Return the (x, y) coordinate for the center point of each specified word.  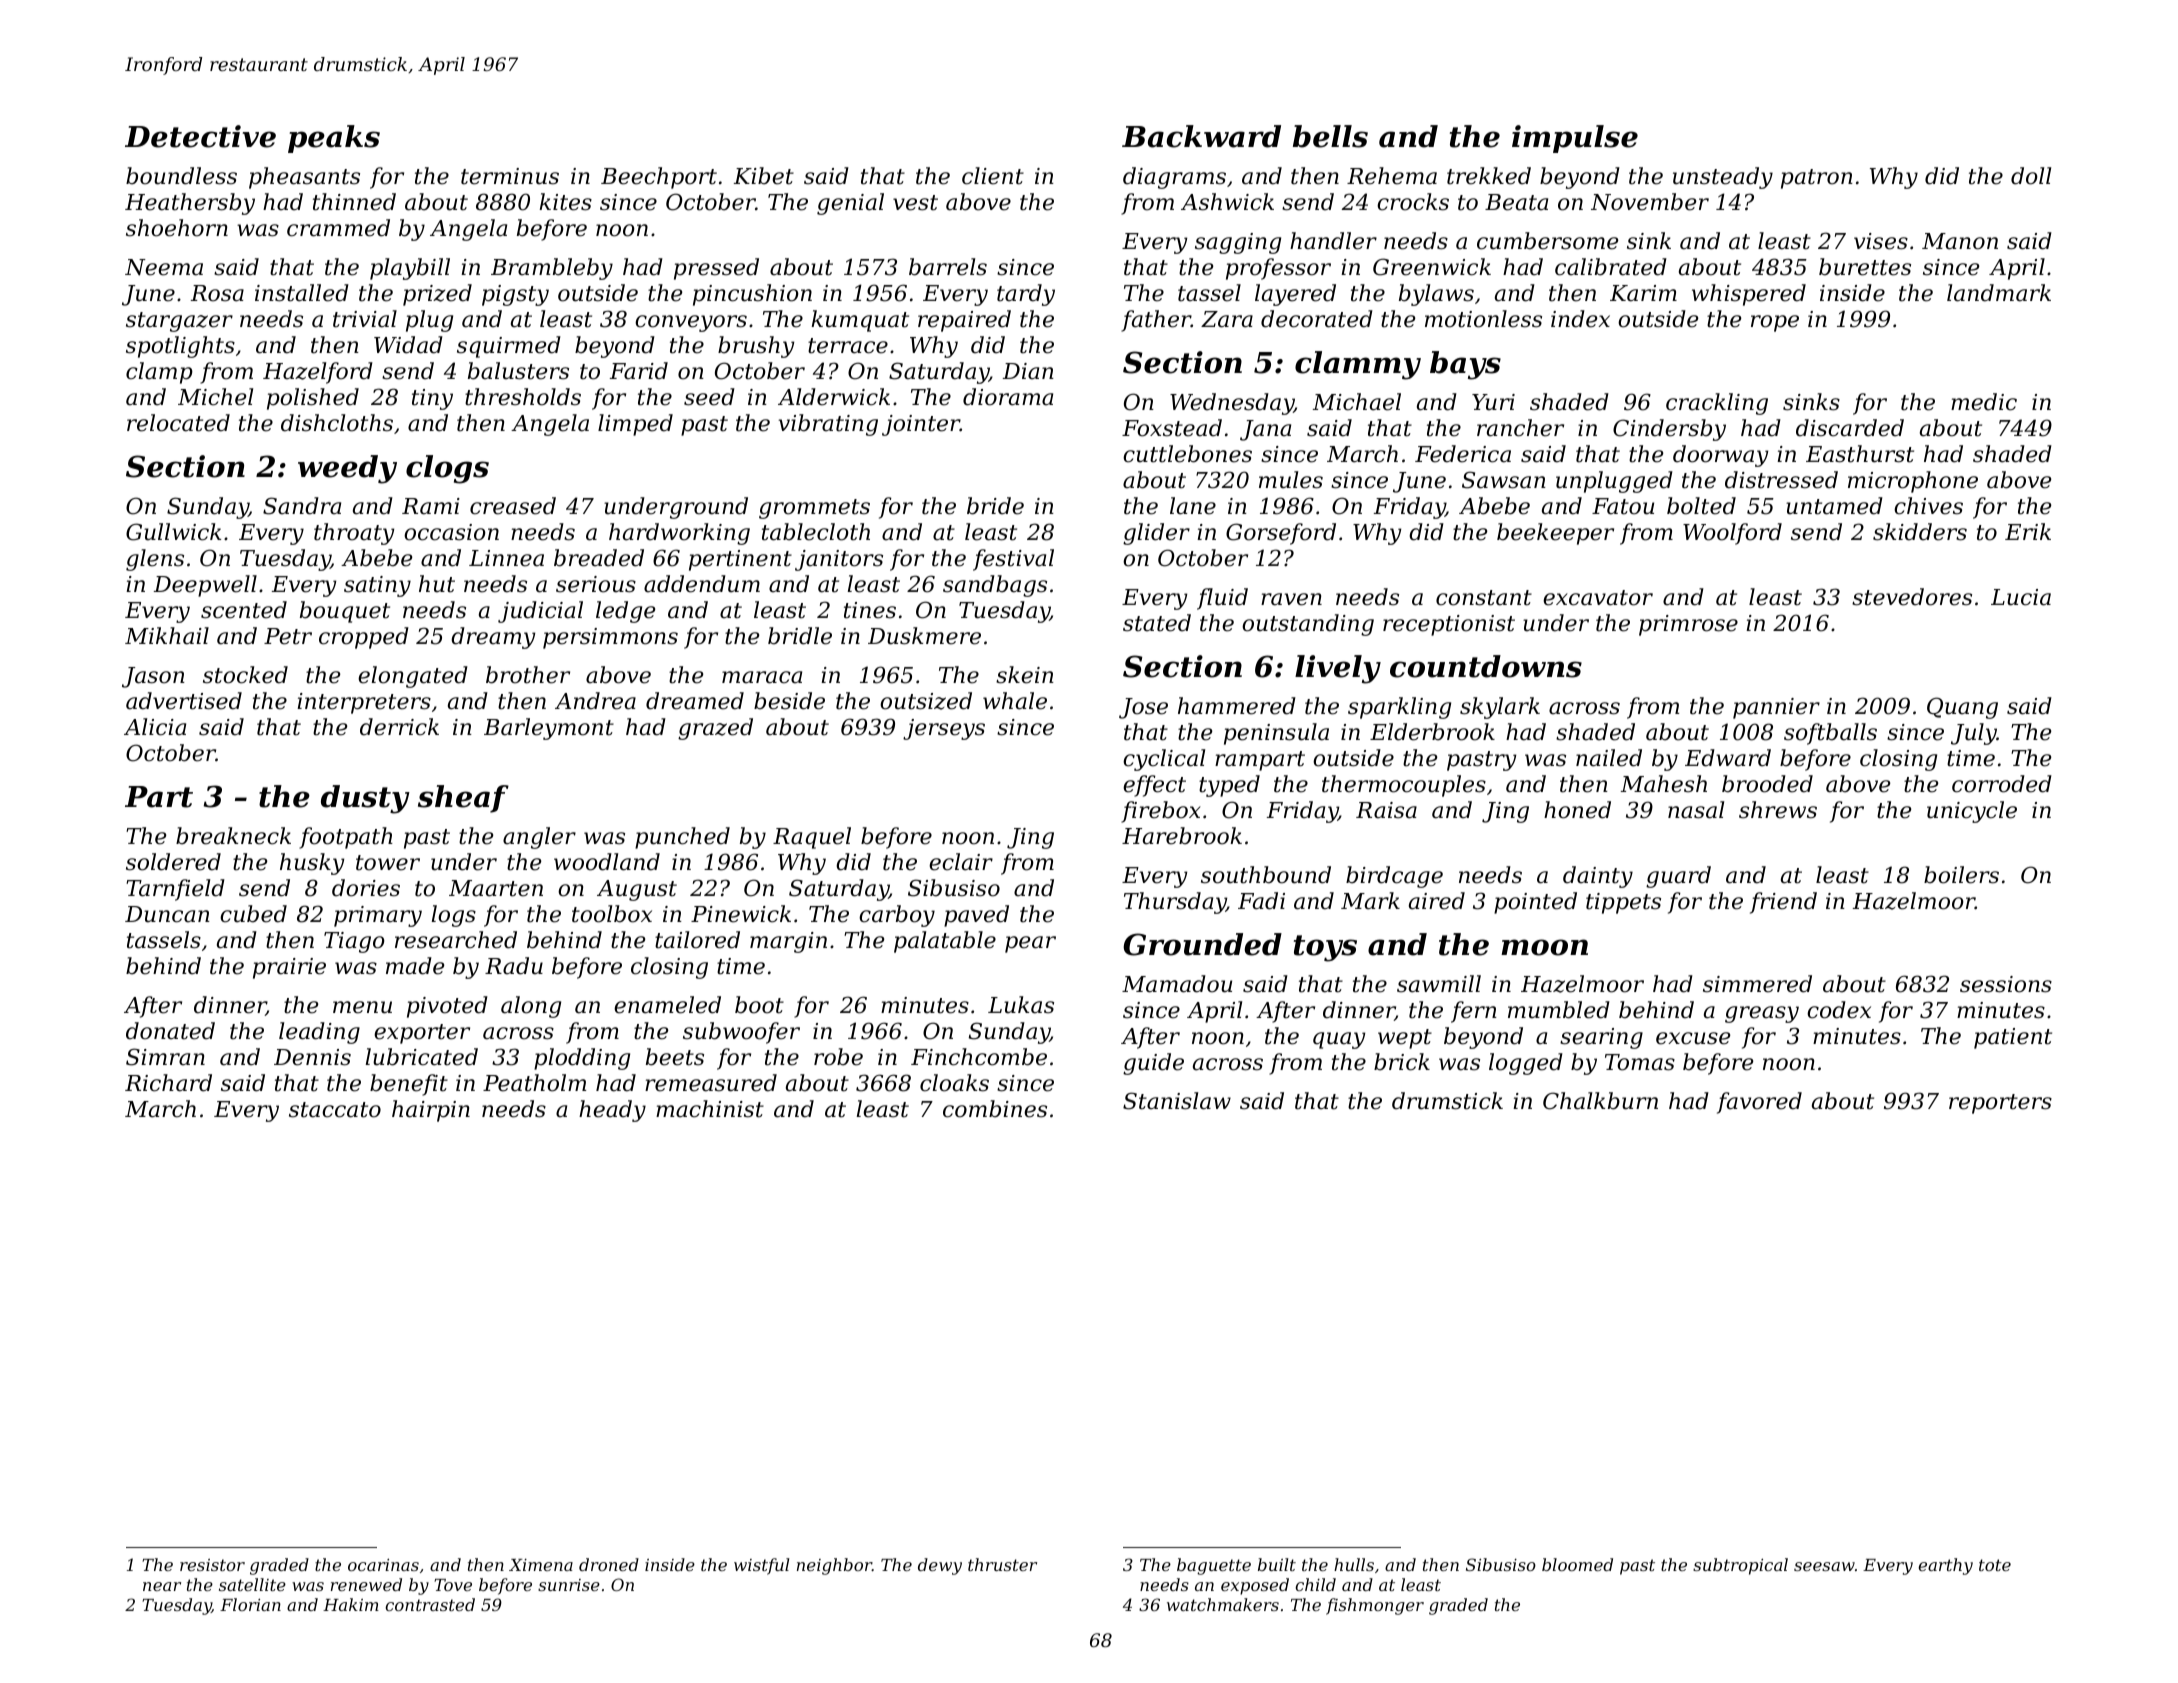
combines (995, 1109)
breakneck (233, 836)
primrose (1688, 625)
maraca (762, 677)
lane (1193, 506)
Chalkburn (1600, 1101)
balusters (518, 371)
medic (1984, 402)
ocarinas (383, 1565)
